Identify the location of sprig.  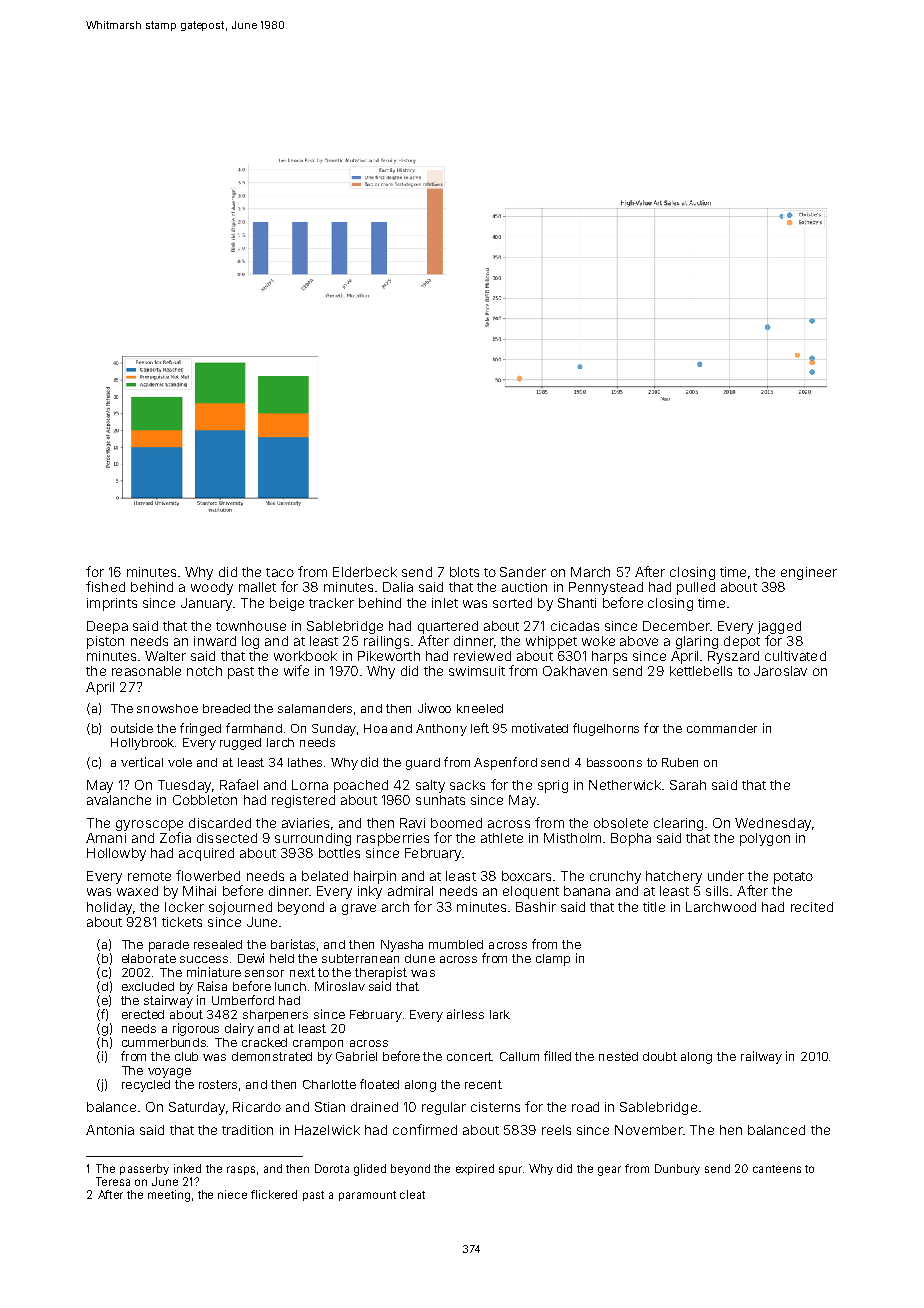
(553, 786).
